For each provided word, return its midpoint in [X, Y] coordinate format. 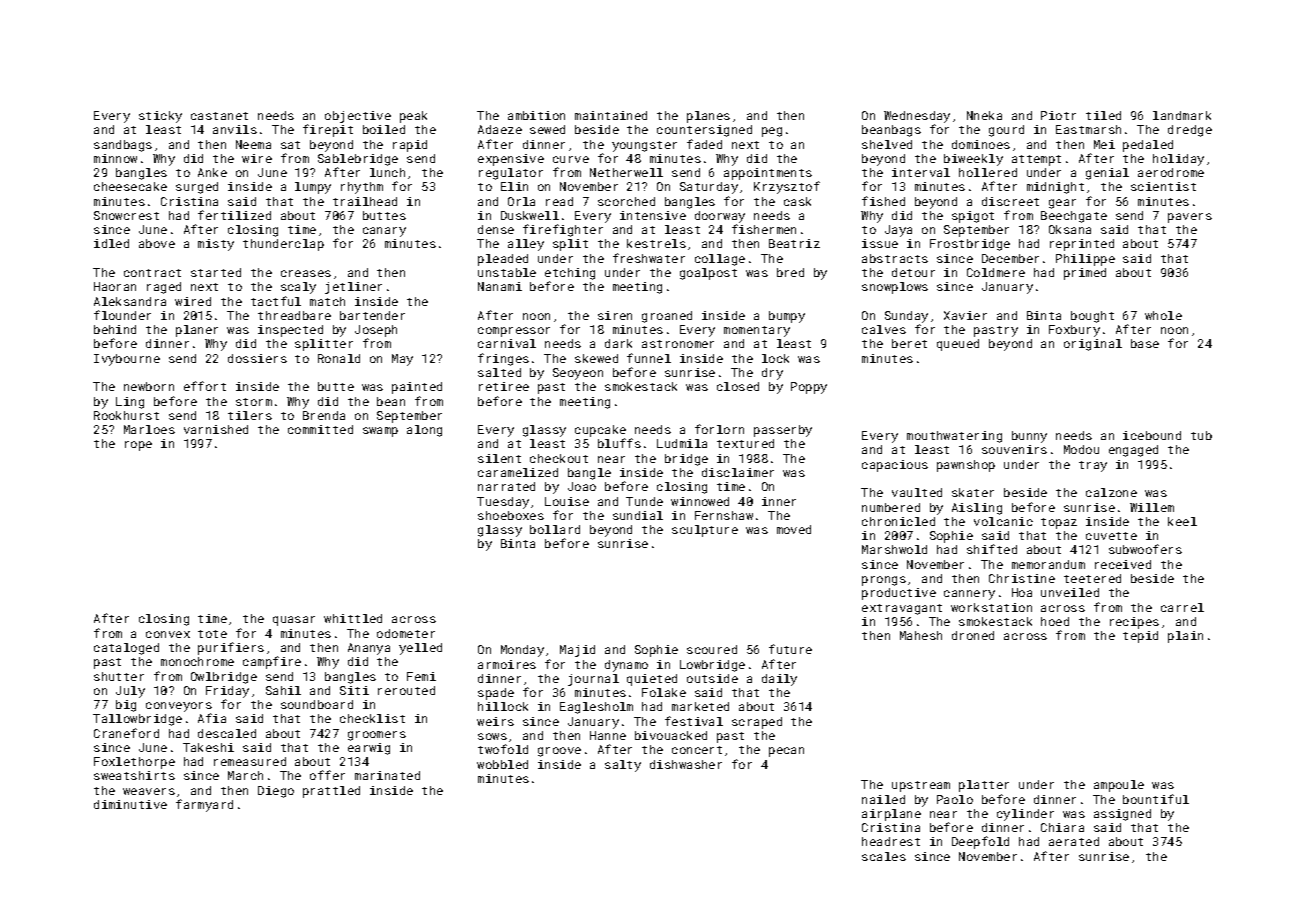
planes [708, 117]
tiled [1103, 115]
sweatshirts [134, 775]
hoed [1055, 621]
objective [358, 117]
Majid [577, 651]
